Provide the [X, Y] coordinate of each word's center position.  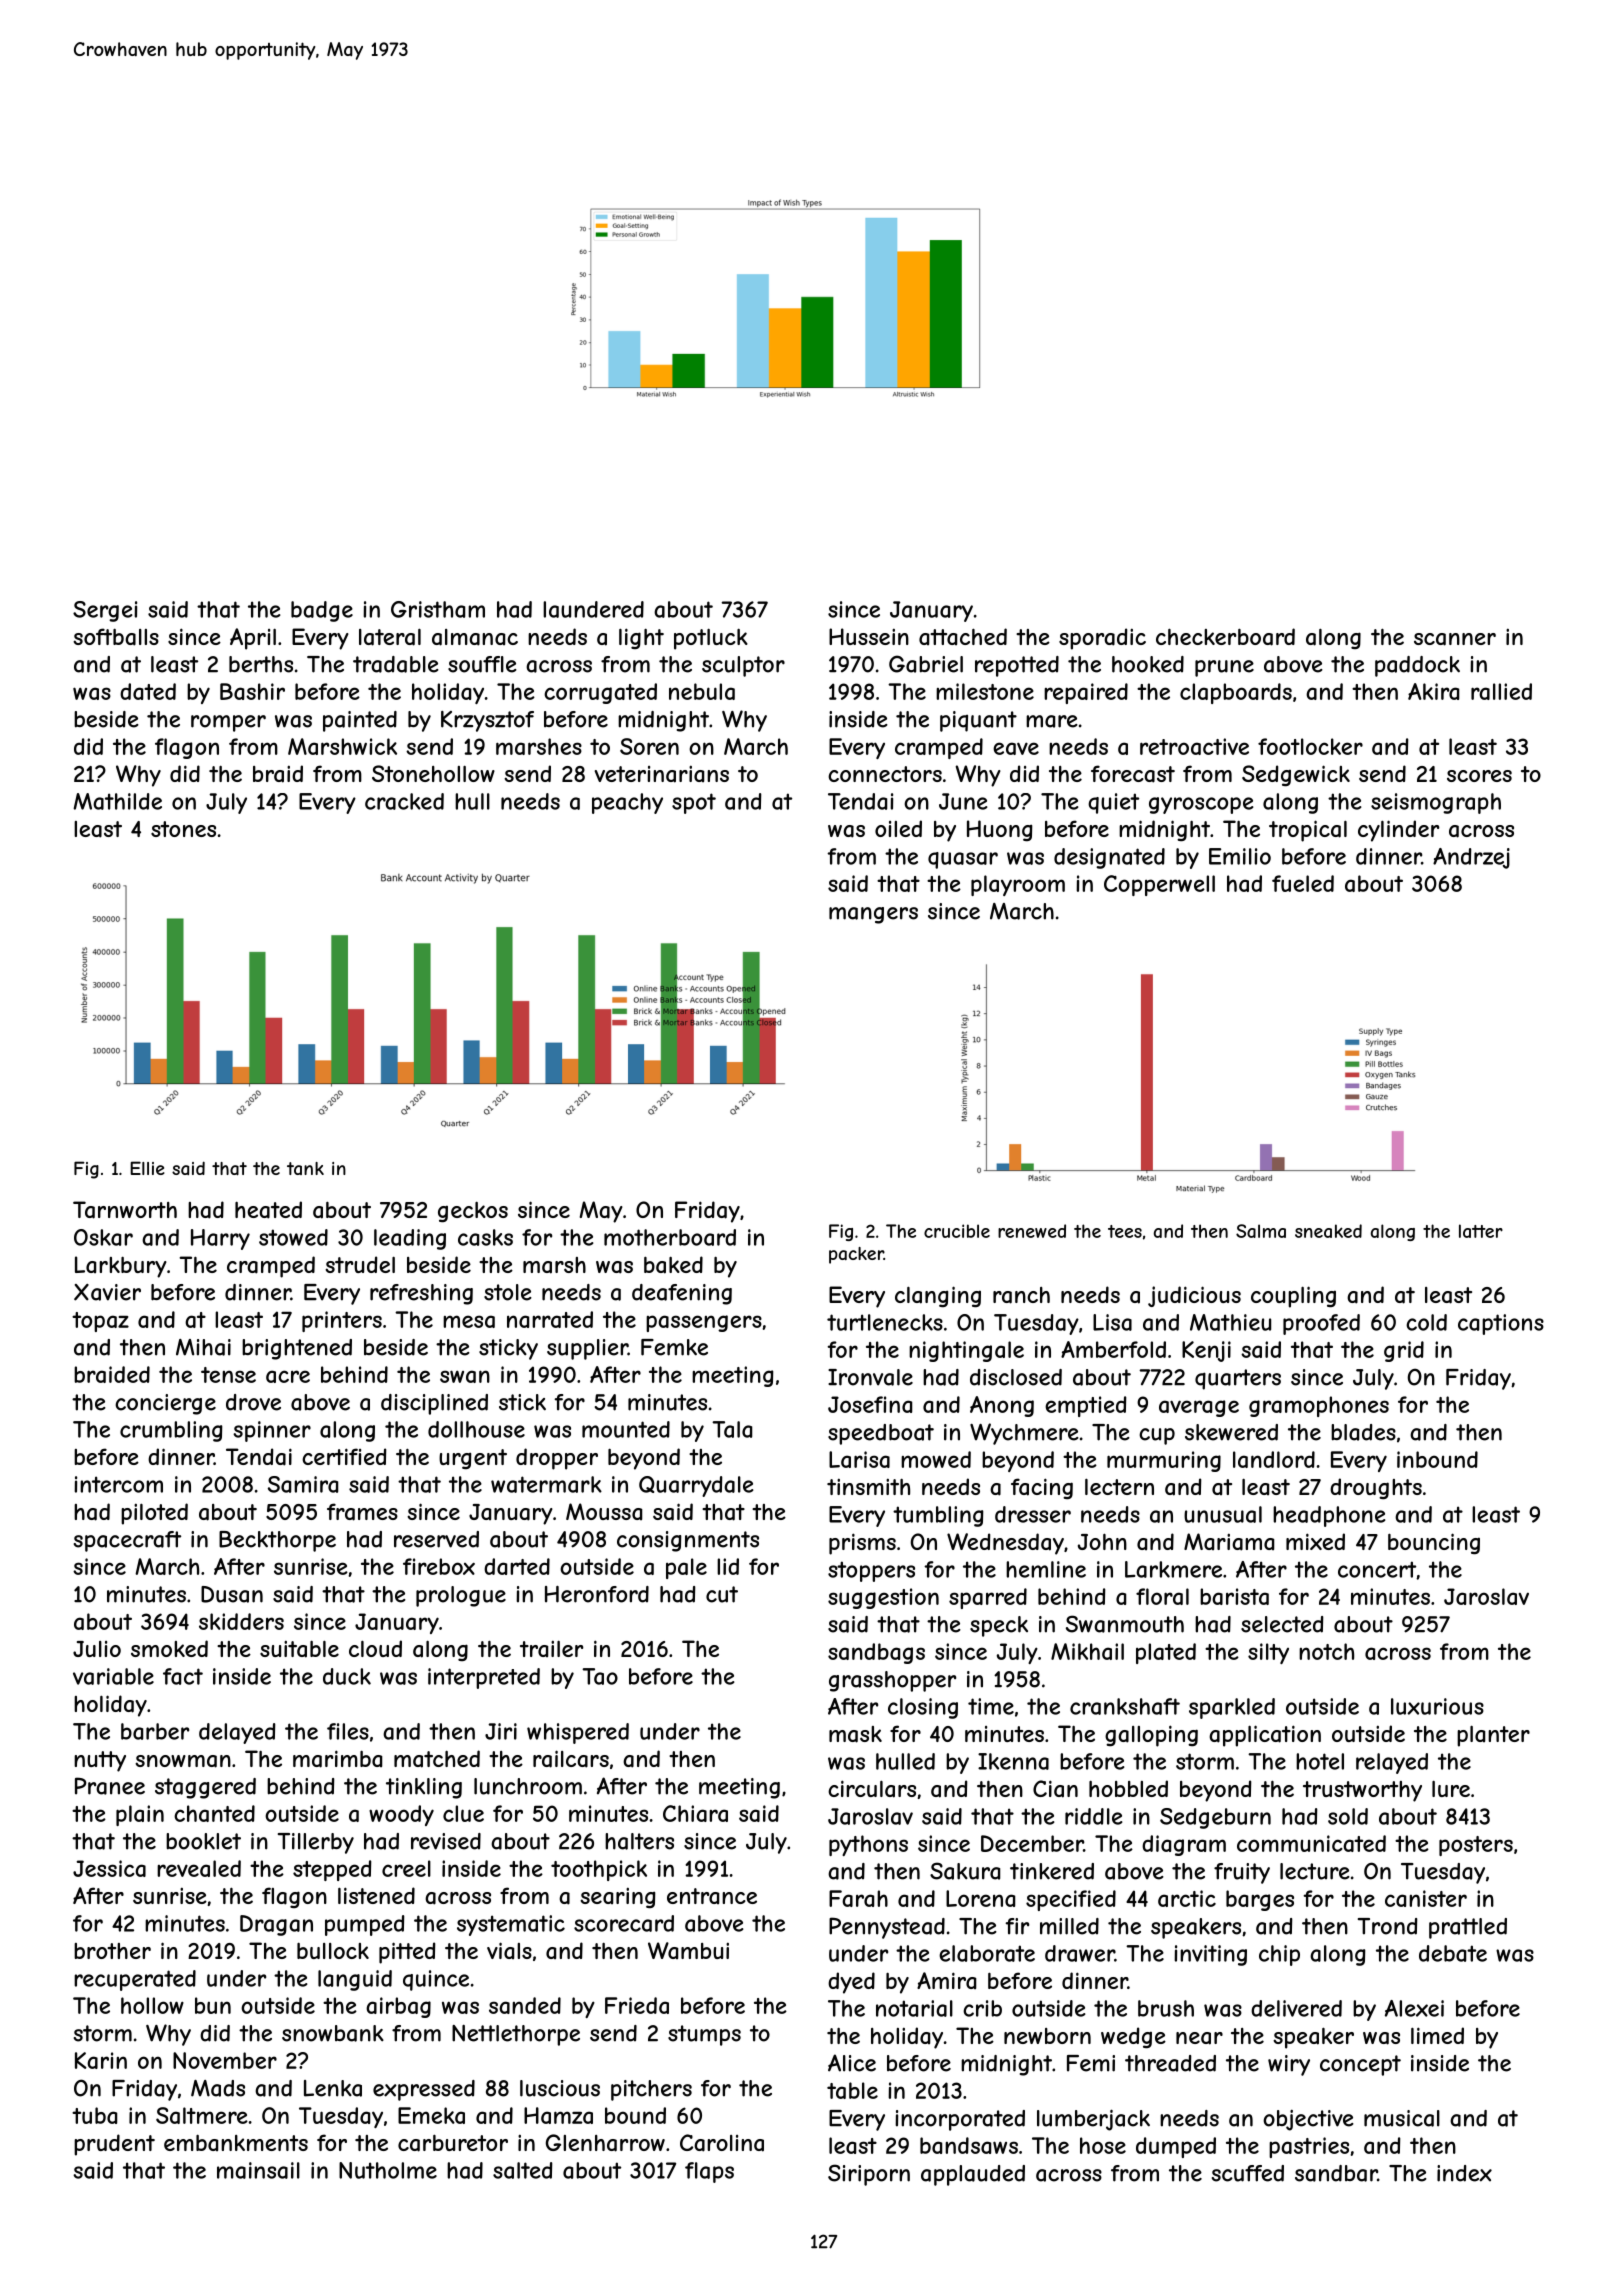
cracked [404, 801]
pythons [868, 1845]
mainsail [258, 2170]
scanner [1455, 639]
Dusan [232, 1594]
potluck [711, 639]
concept [1360, 2065]
